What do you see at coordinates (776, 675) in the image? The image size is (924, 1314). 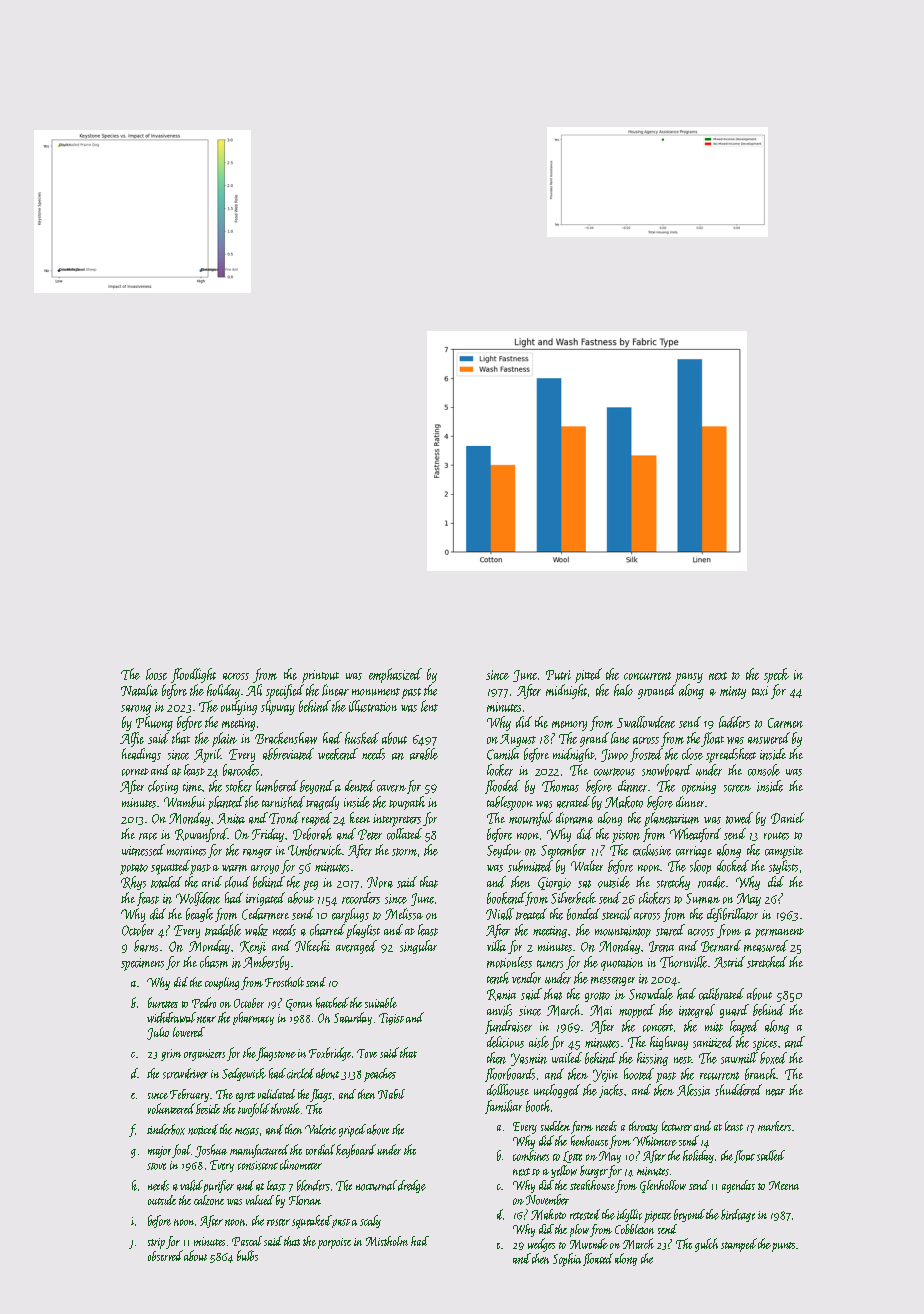 I see `speck` at bounding box center [776, 675].
